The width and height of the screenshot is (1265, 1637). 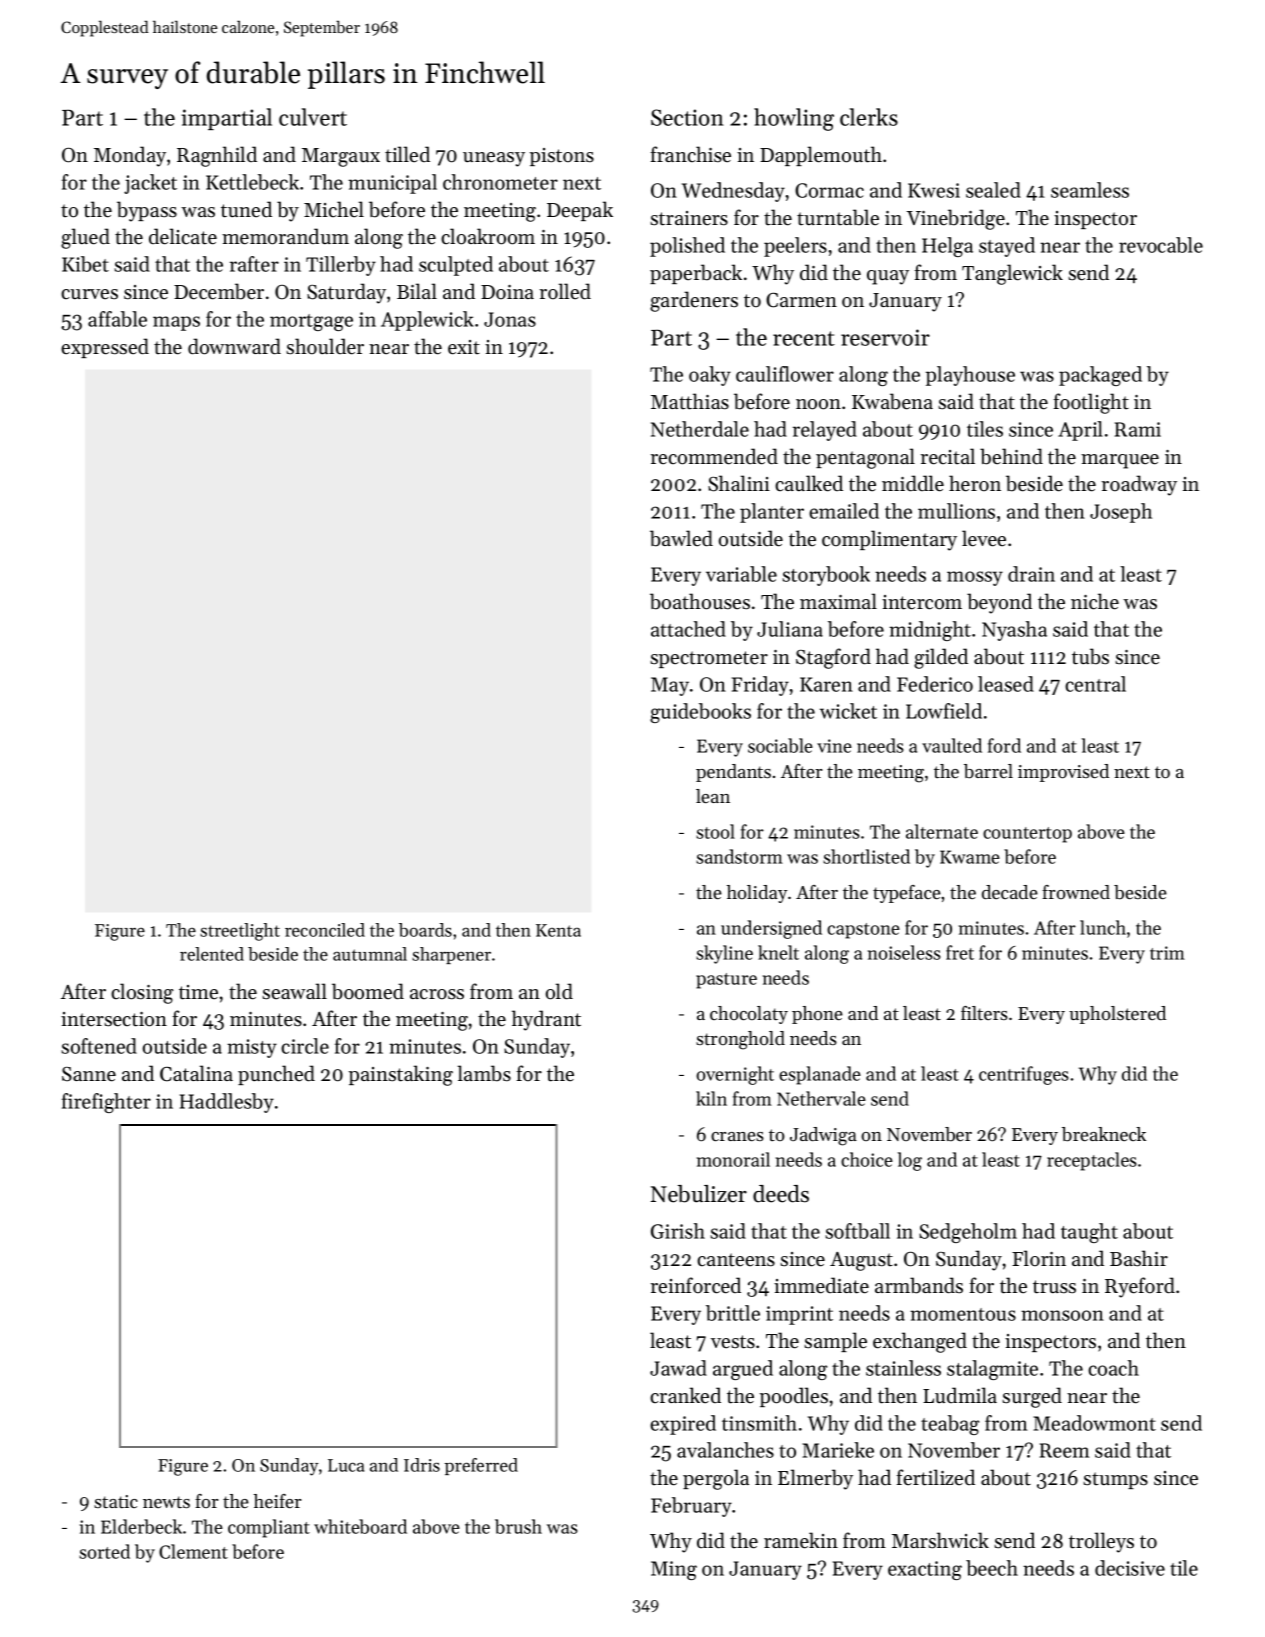 I want to click on reinforced, so click(x=696, y=1285).
